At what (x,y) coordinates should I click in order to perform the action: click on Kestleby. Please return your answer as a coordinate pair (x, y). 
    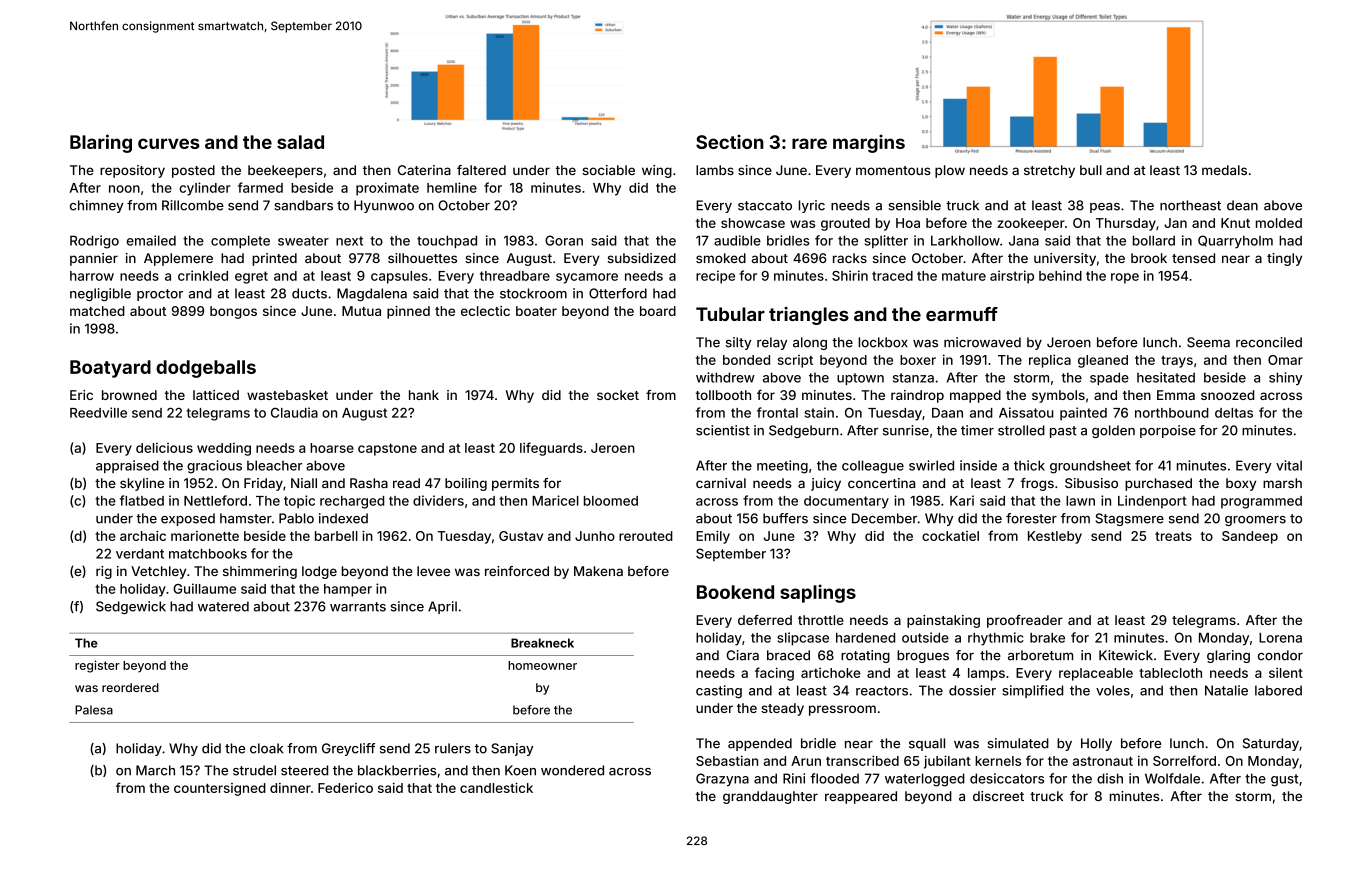
    Looking at the image, I should click on (1055, 537).
